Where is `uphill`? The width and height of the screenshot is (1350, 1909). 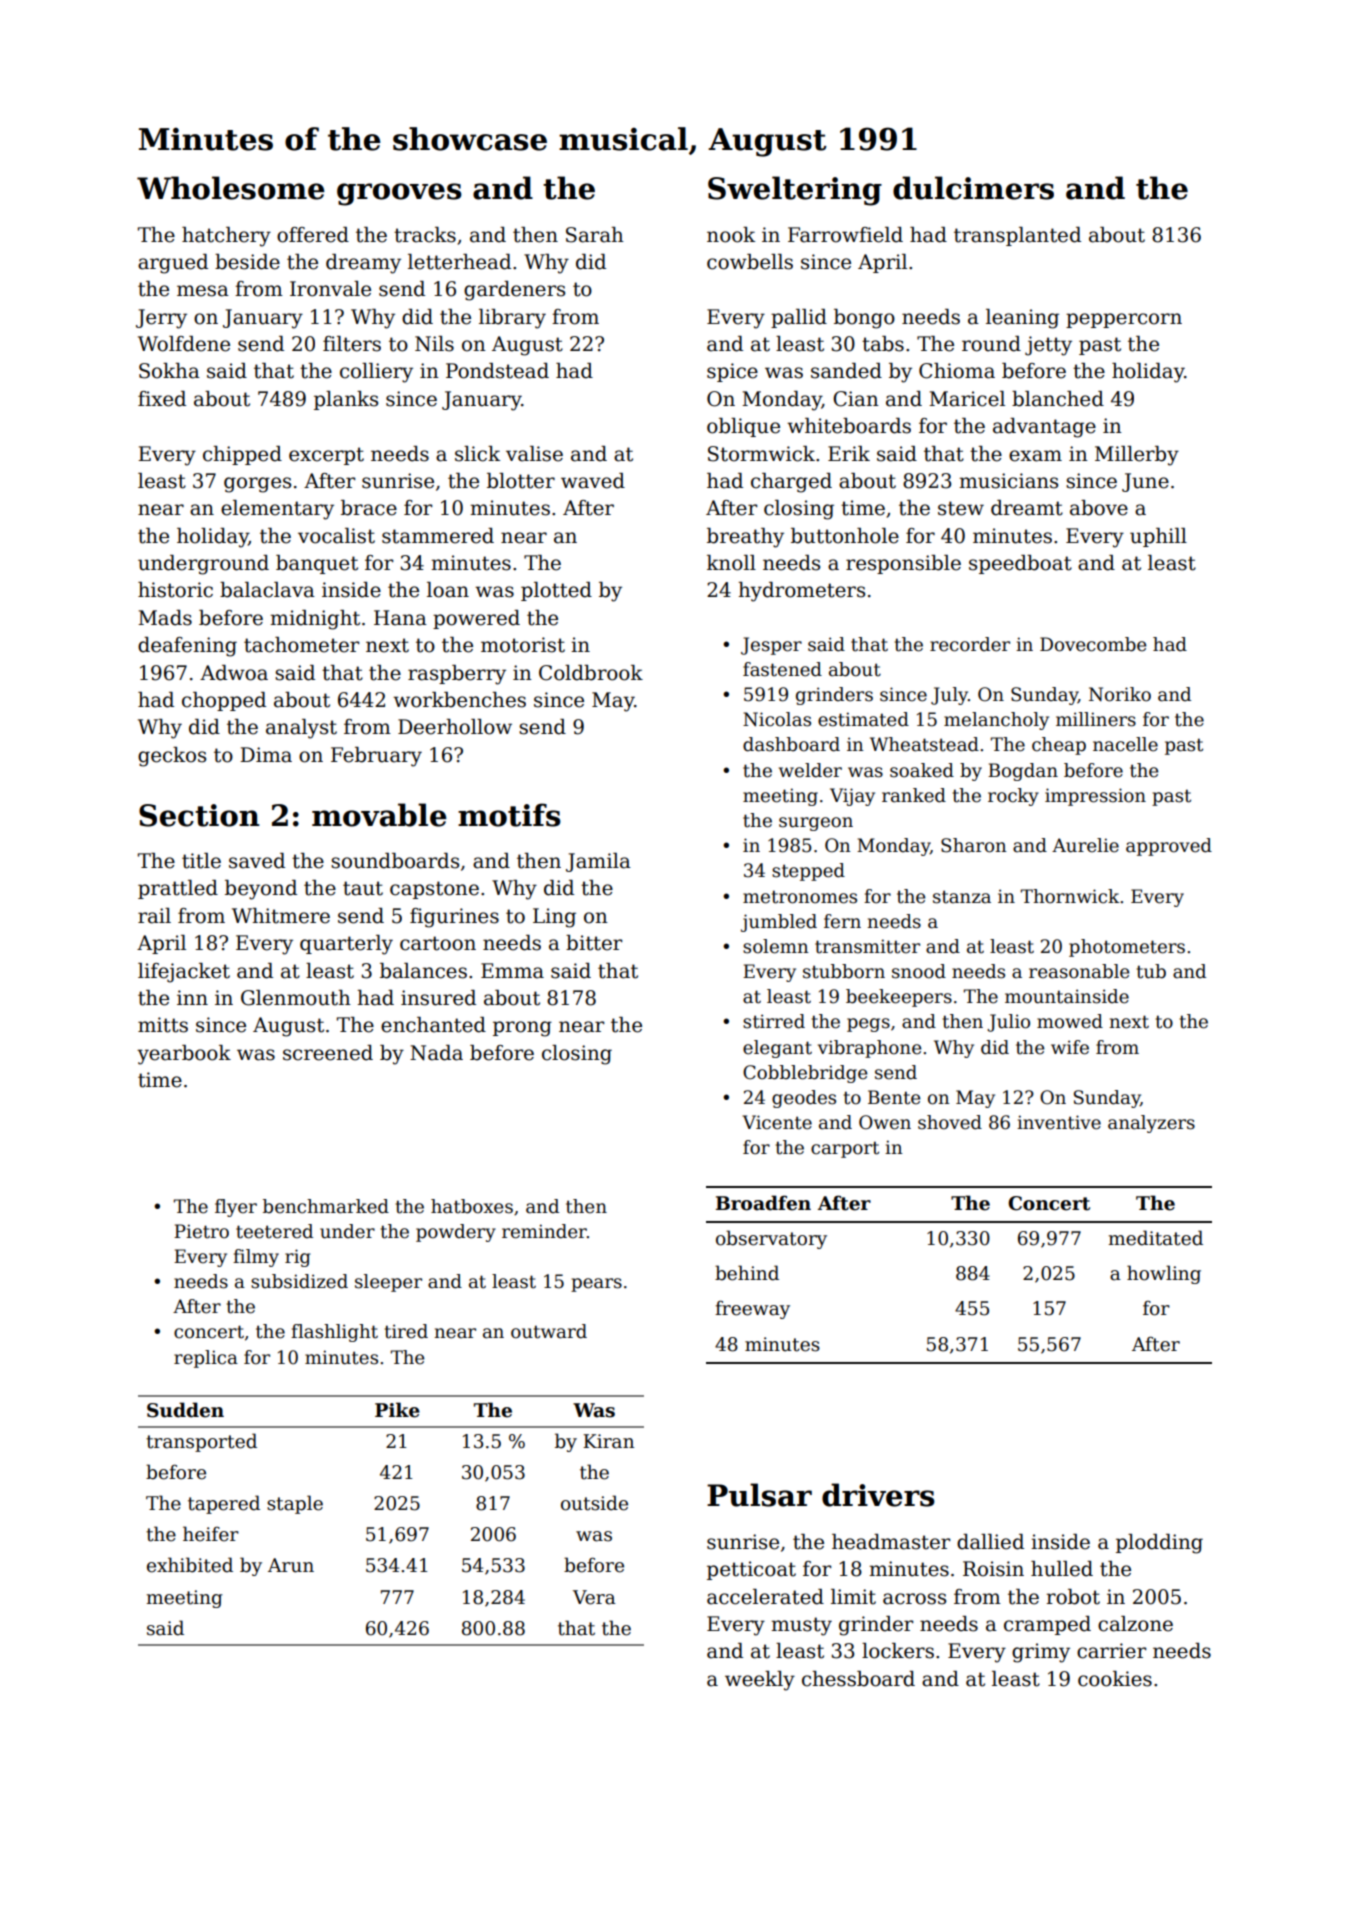
uphill is located at coordinates (1158, 537).
